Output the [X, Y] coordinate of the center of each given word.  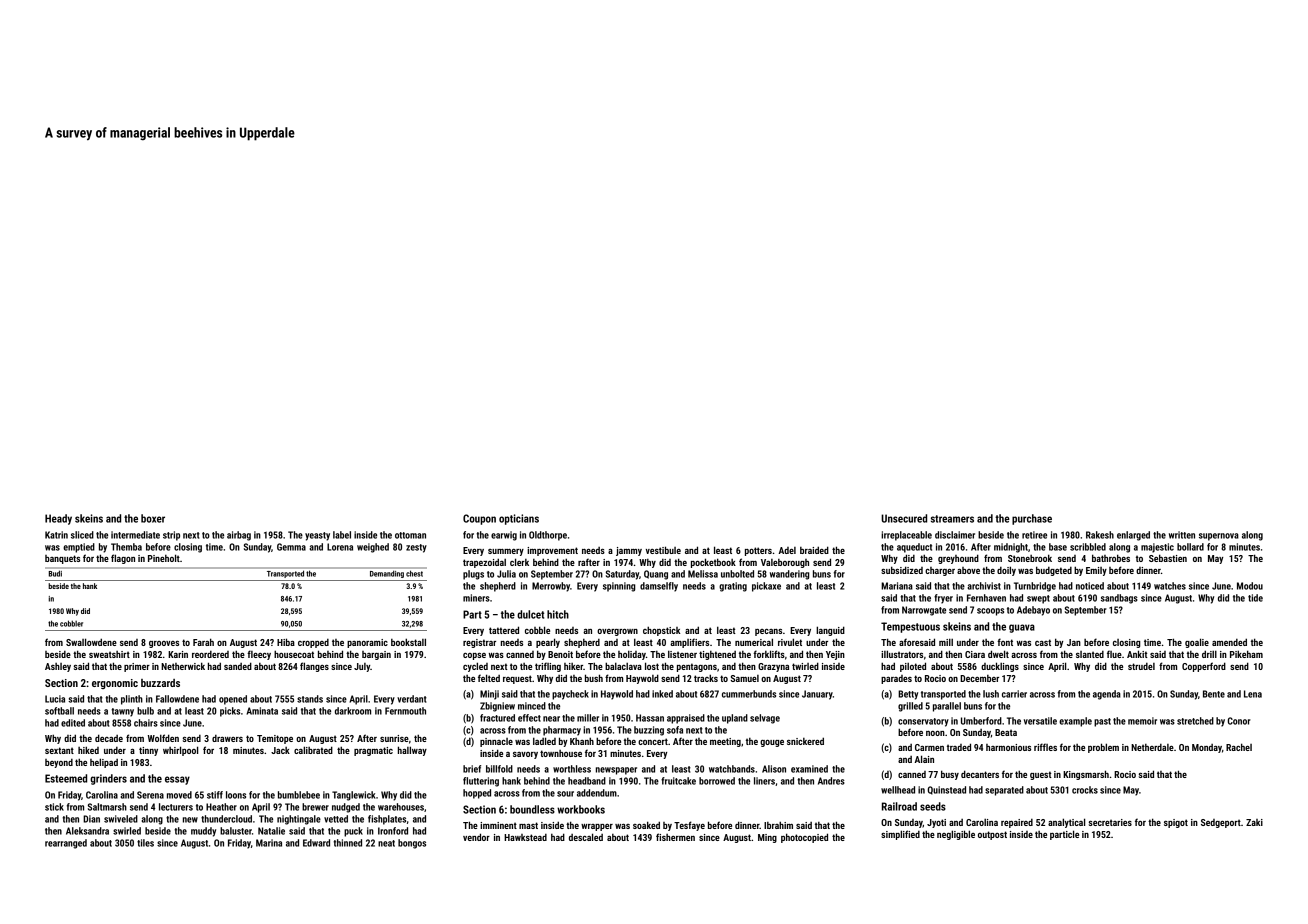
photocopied [804, 838]
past [1102, 722]
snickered [805, 741]
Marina [269, 843]
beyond [59, 763]
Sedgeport [1221, 823]
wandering [789, 575]
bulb [145, 711]
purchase [1032, 519]
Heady [58, 519]
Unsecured [904, 518]
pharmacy [562, 731]
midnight [1011, 548]
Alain [924, 759]
